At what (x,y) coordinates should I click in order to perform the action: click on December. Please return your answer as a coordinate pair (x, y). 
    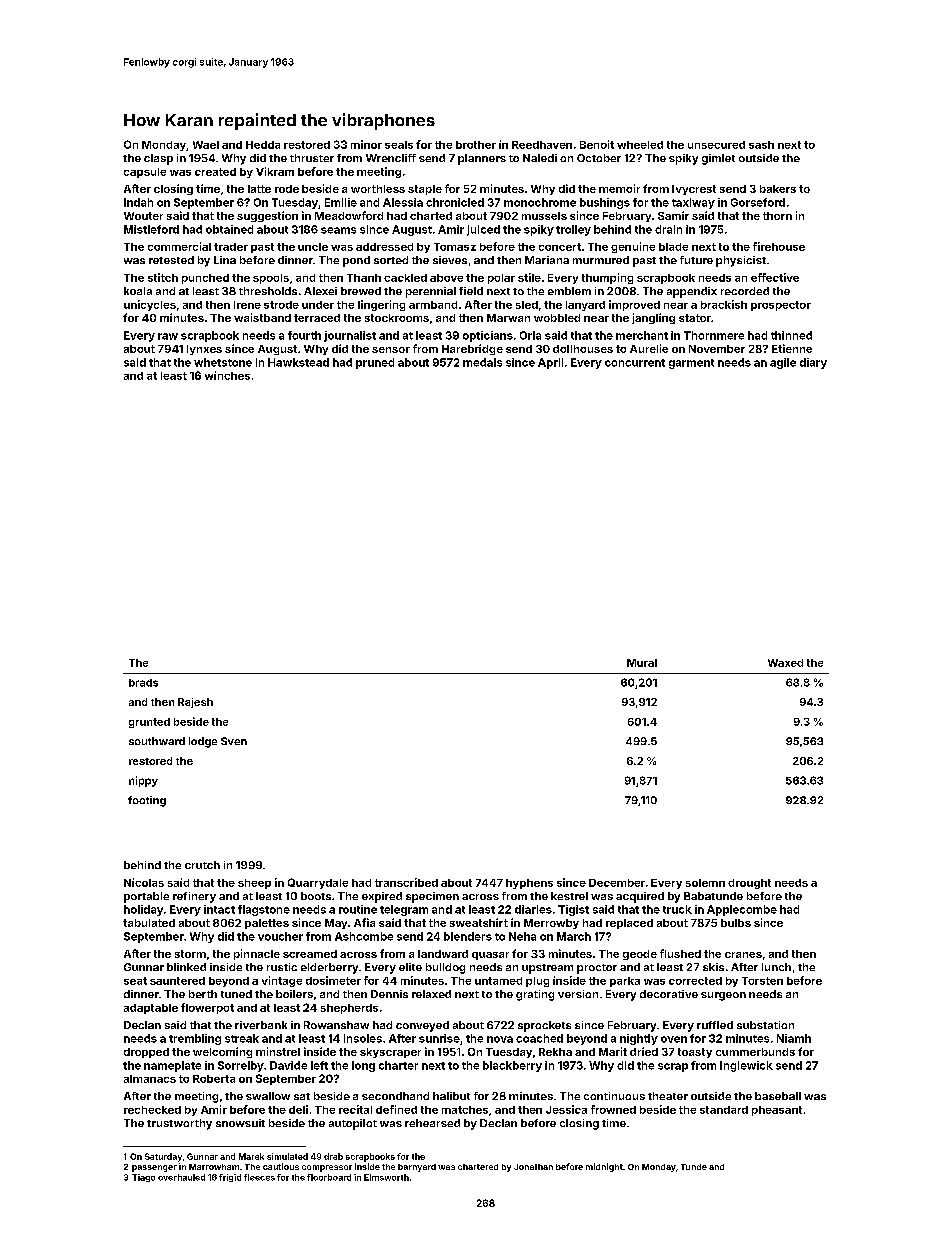
    Looking at the image, I should click on (617, 883).
